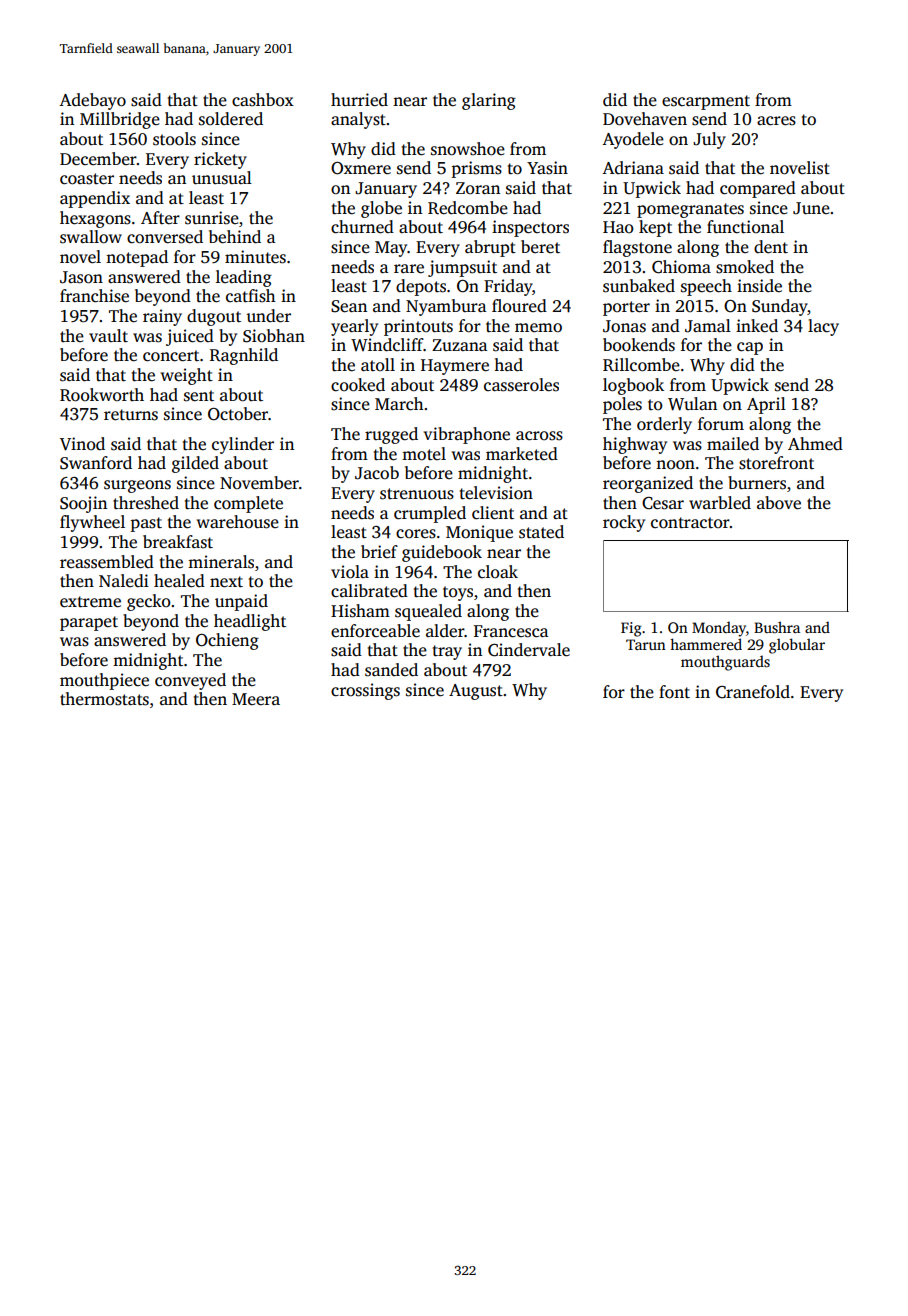  Describe the element at coordinates (547, 168) in the document. I see `Yasin` at that location.
